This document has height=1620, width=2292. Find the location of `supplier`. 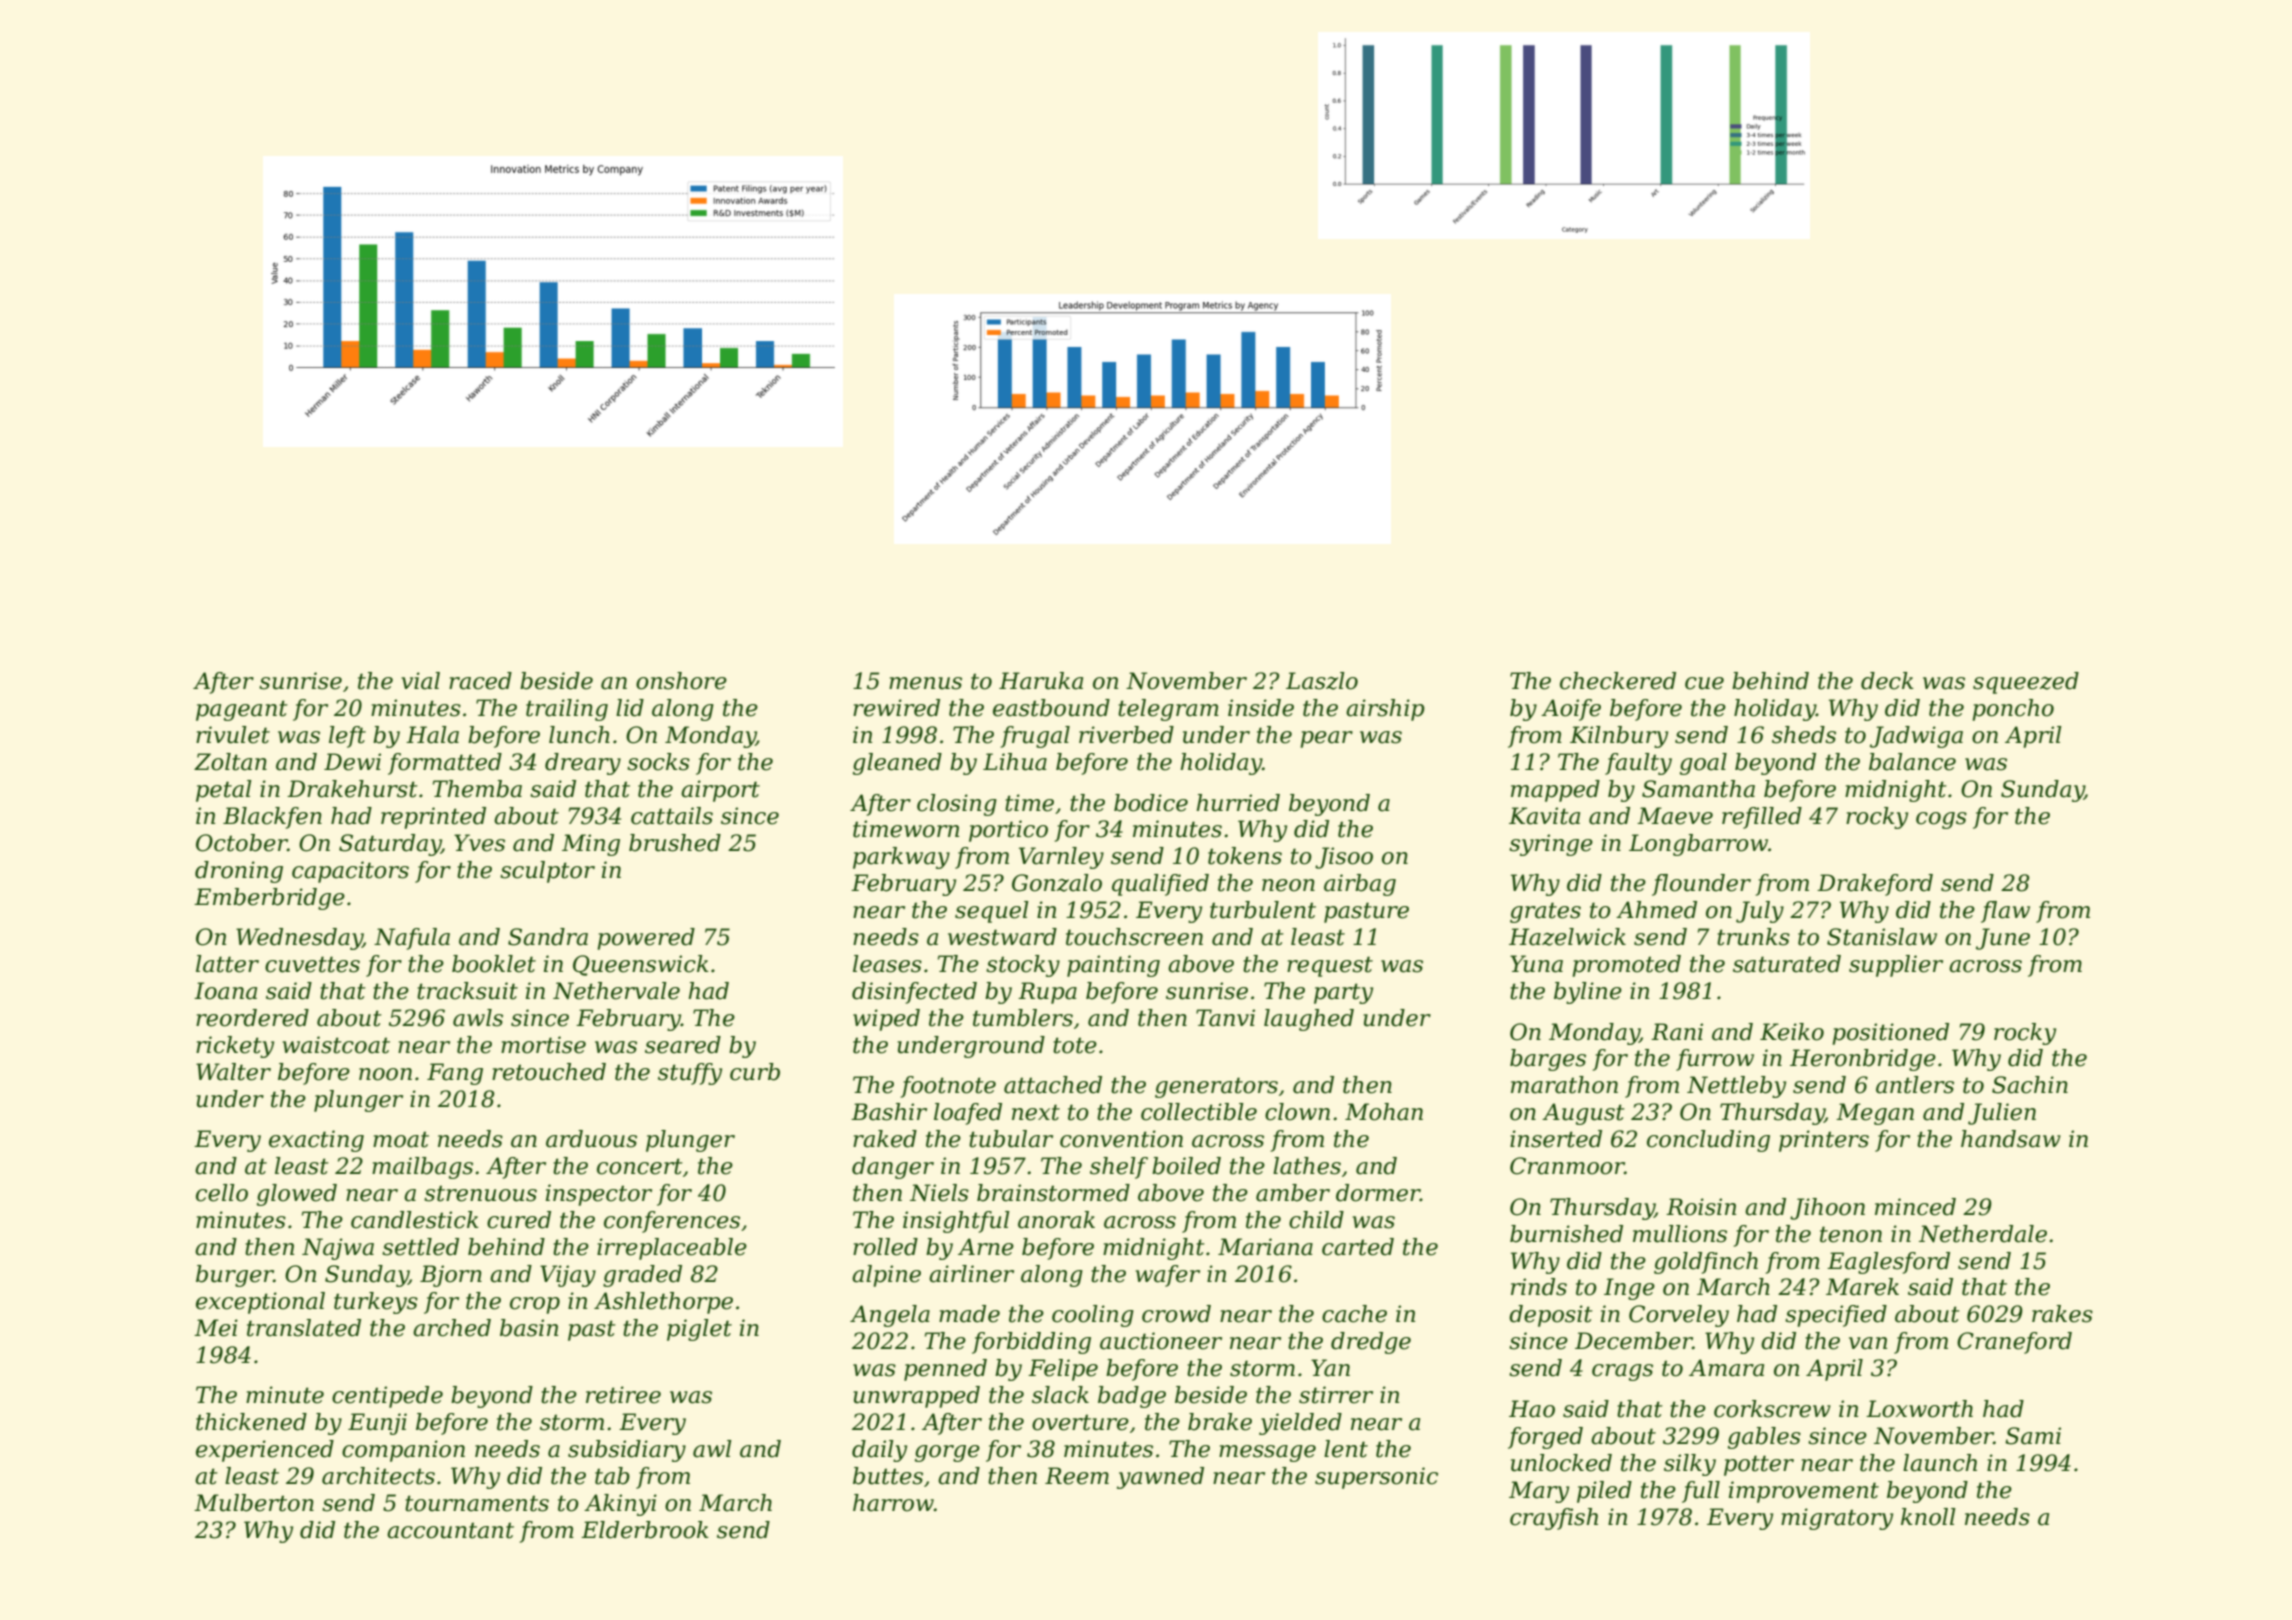

supplier is located at coordinates (1896, 966).
